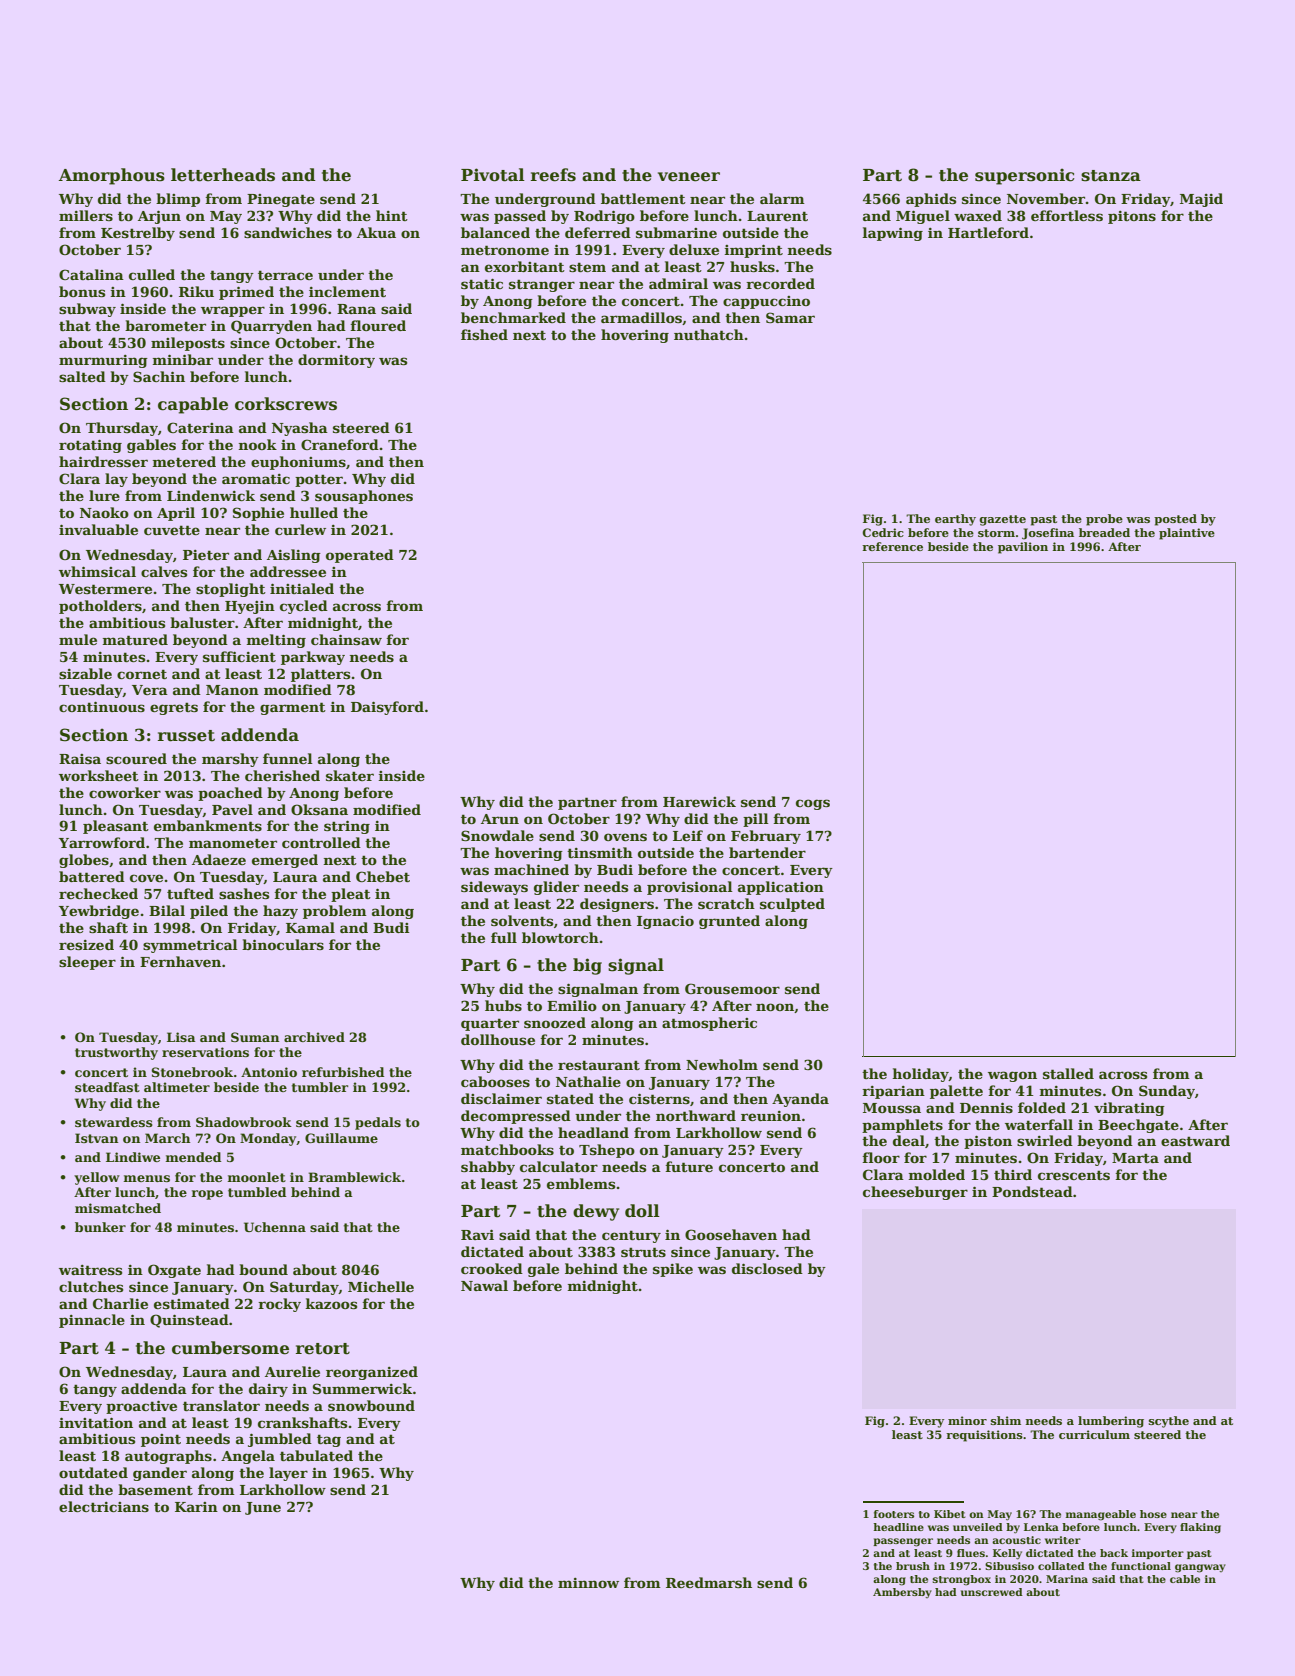 This screenshot has height=1676, width=1295. I want to click on Arun, so click(500, 819).
